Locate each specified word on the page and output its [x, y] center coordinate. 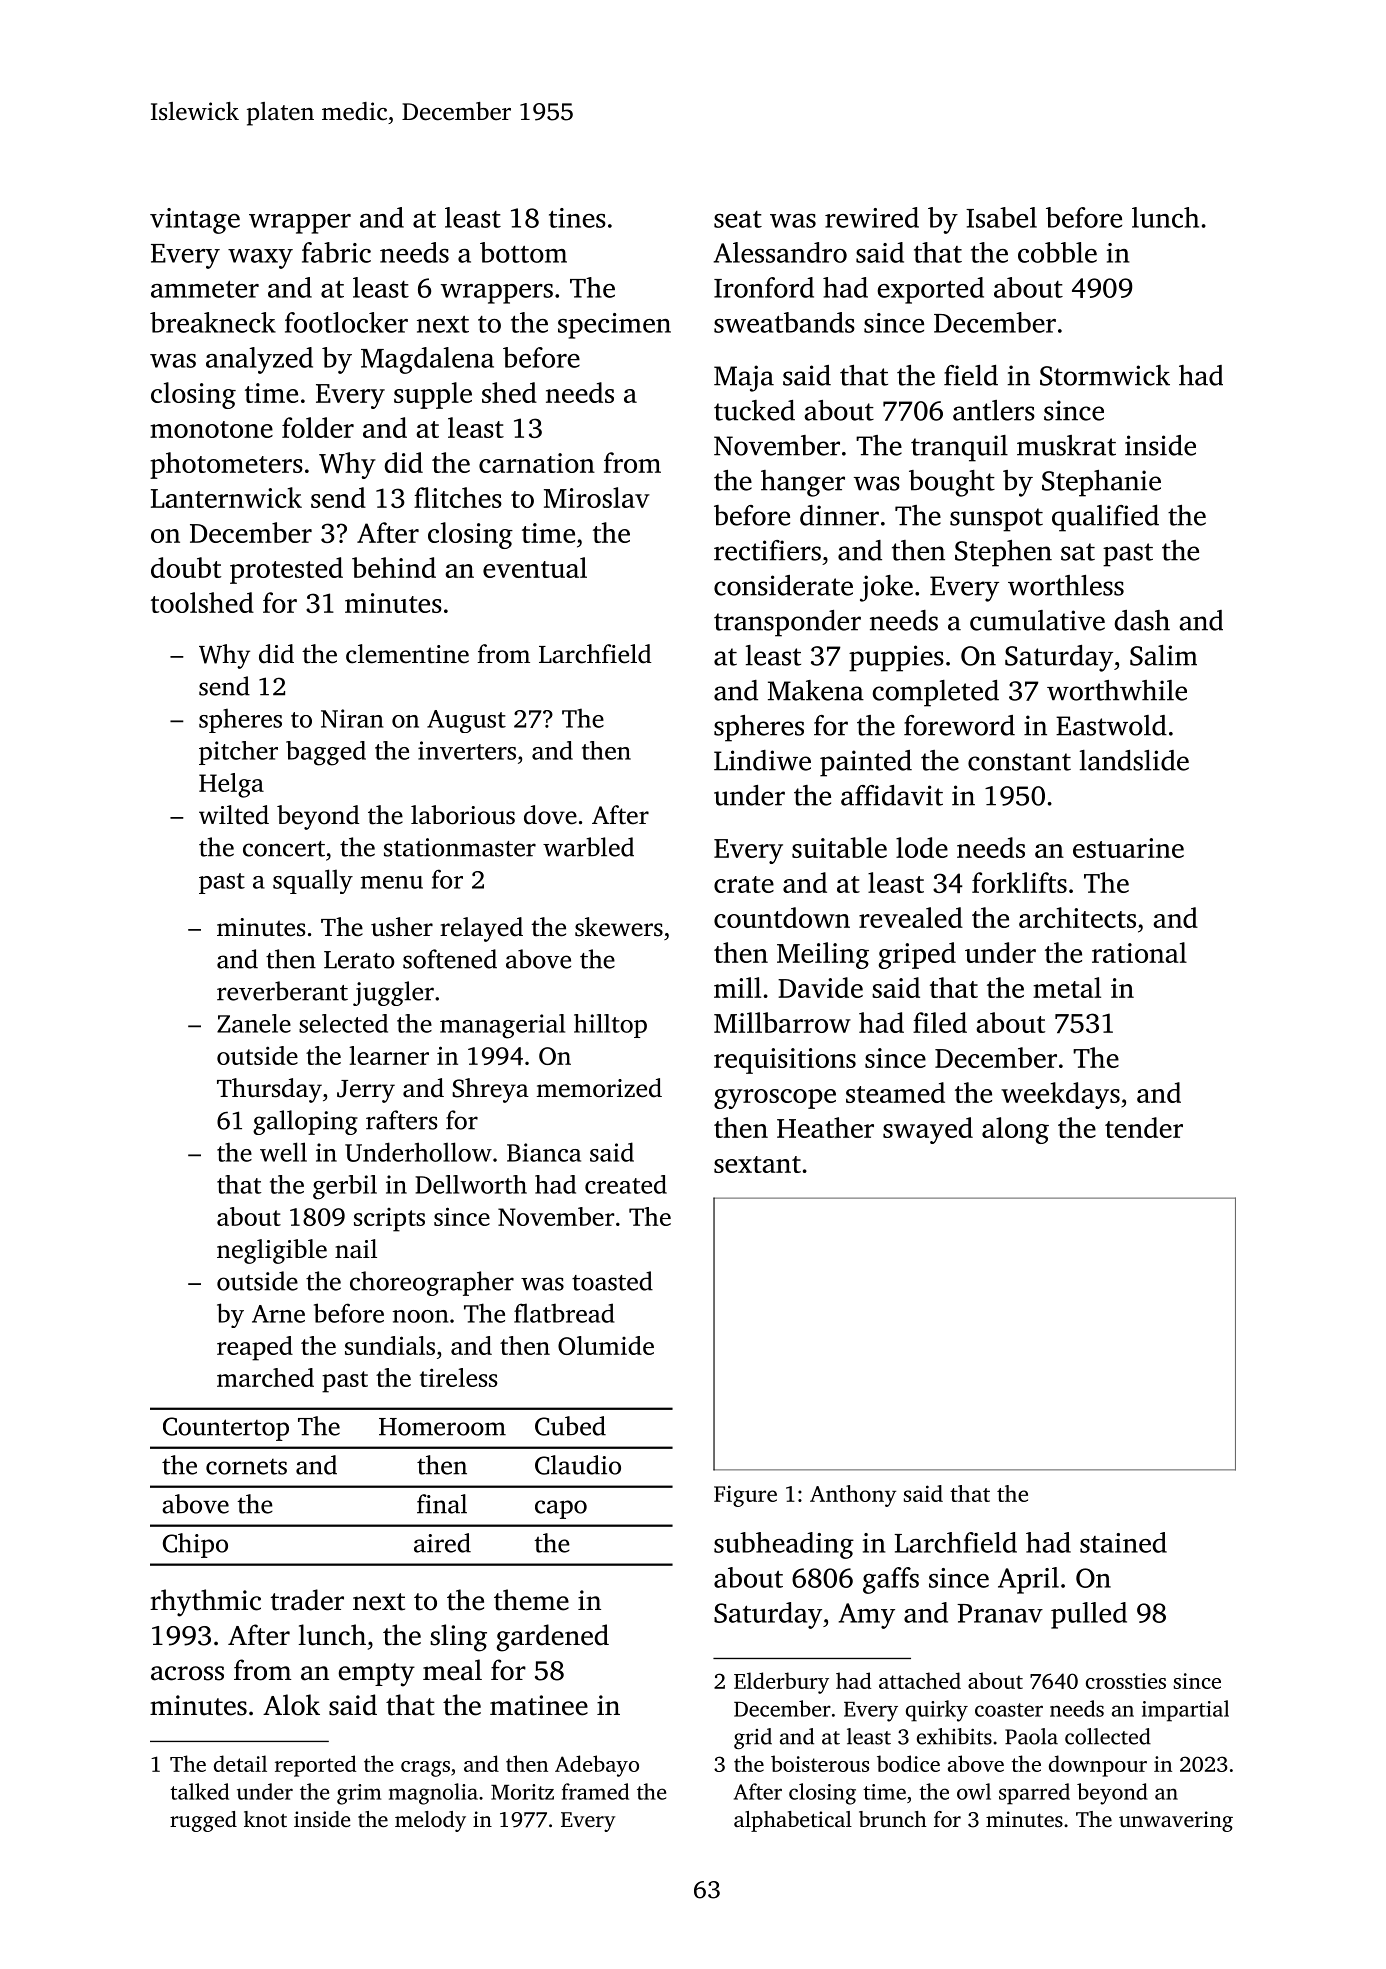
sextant [757, 1164]
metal [1067, 987]
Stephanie [1101, 483]
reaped [255, 1348]
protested [286, 570]
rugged [203, 1821]
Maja [744, 378]
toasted [612, 1281]
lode [922, 847]
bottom [523, 252]
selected [343, 1023]
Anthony [853, 1496]
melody [430, 1821]
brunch [893, 1819]
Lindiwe [762, 760]
